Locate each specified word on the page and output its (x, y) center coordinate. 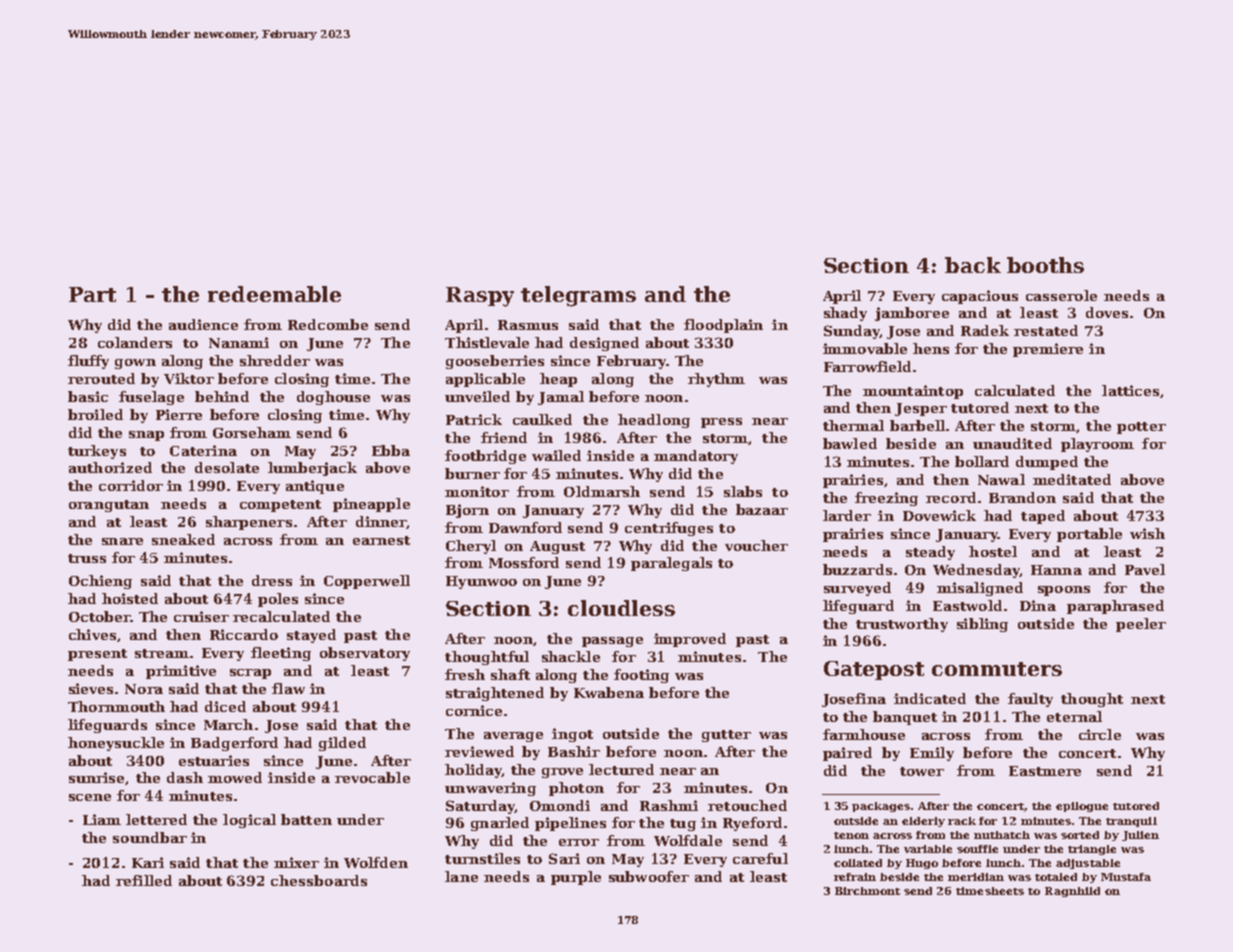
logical (249, 821)
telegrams (578, 296)
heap (558, 380)
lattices (1130, 390)
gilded (342, 744)
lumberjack (312, 469)
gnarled (500, 824)
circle (1100, 734)
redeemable (274, 294)
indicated (930, 698)
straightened (495, 694)
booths (1045, 265)
